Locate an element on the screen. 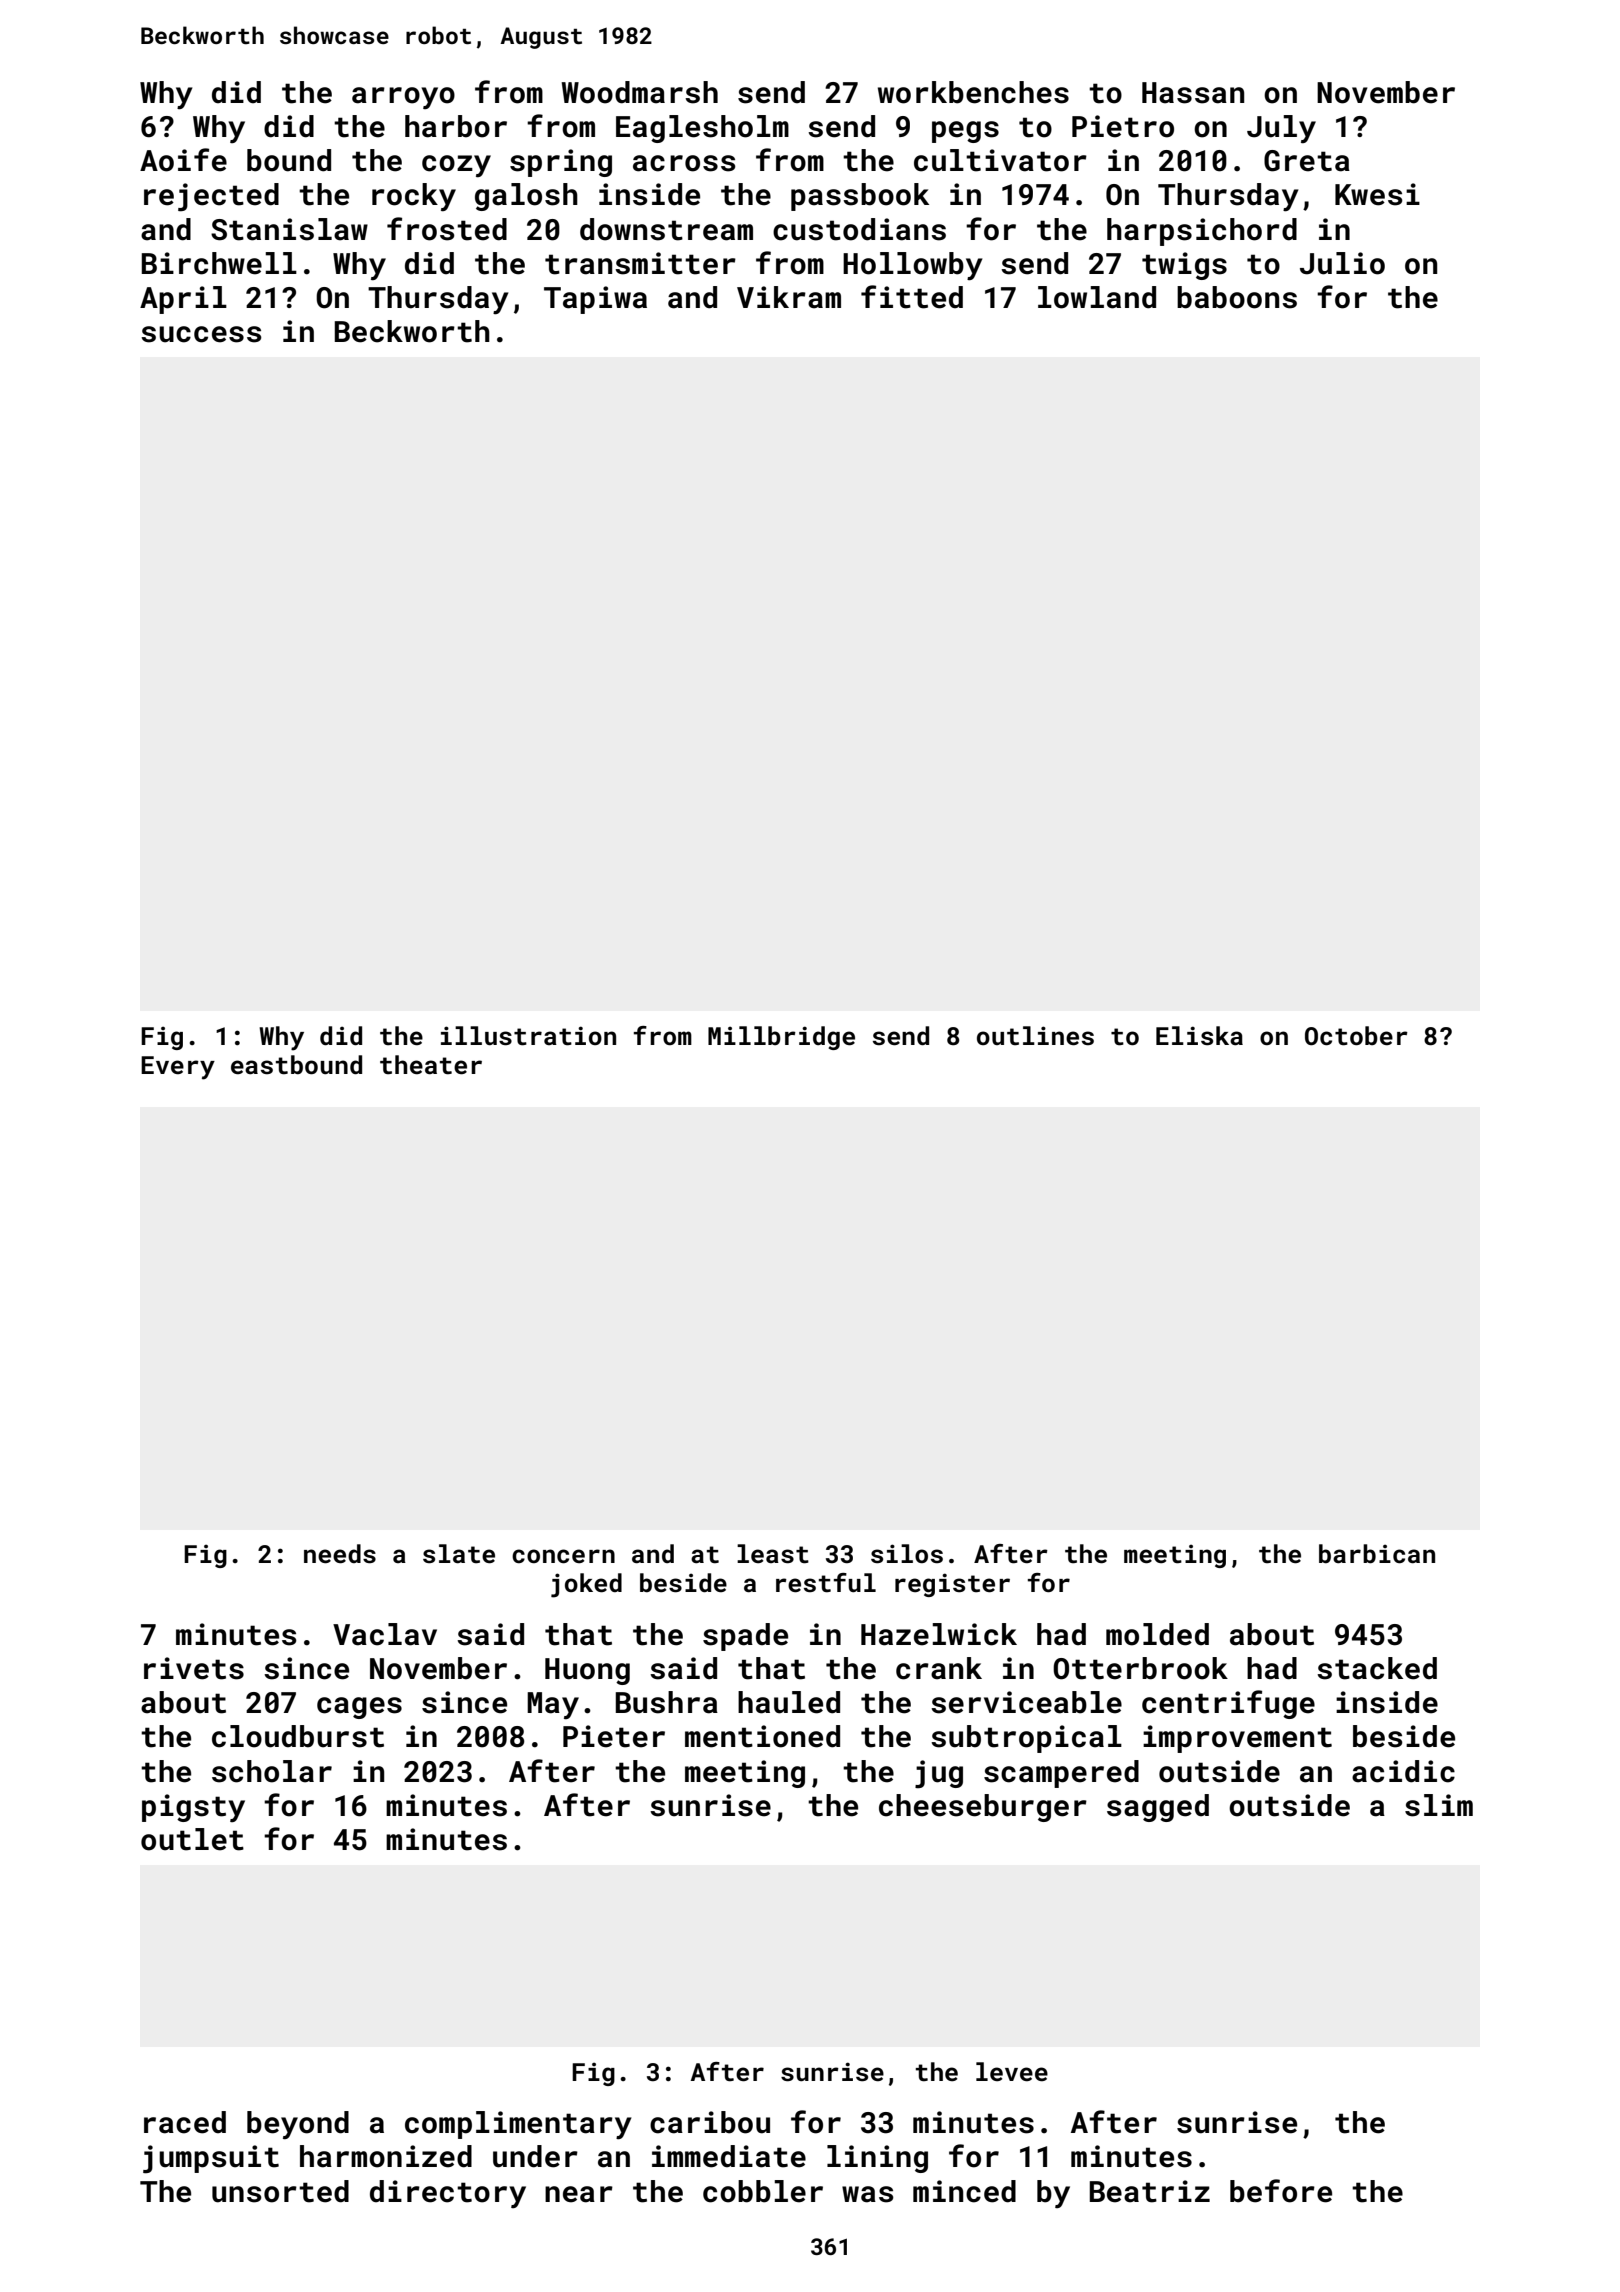  Julio is located at coordinates (1342, 263).
